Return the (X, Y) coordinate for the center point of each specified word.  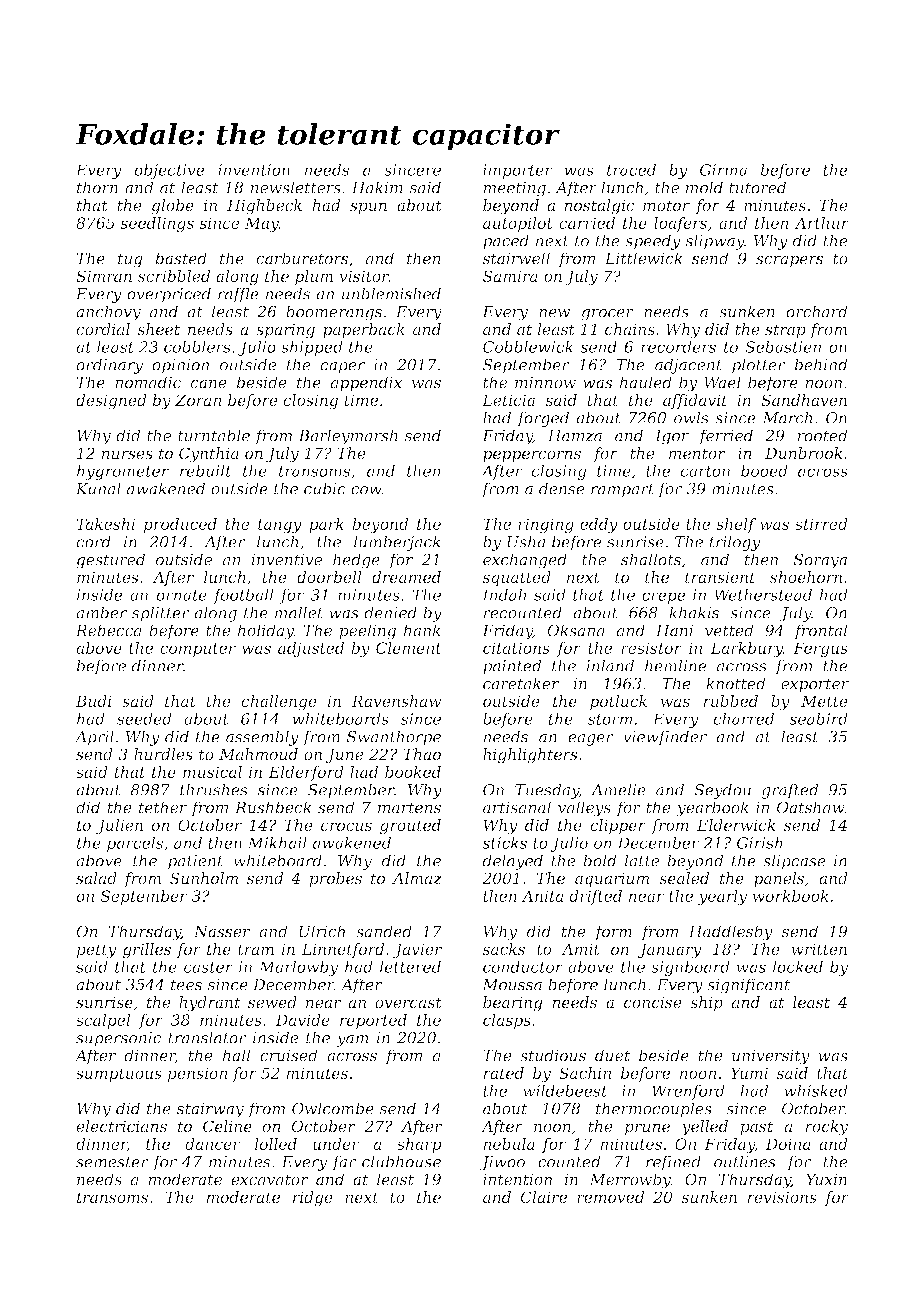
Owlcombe (333, 1108)
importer (518, 171)
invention (254, 170)
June (344, 755)
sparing (285, 331)
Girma (723, 170)
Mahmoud (258, 754)
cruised (289, 1055)
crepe (664, 598)
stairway (210, 1110)
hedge (356, 561)
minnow (545, 382)
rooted (822, 435)
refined (673, 1163)
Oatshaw (811, 807)
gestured (110, 561)
